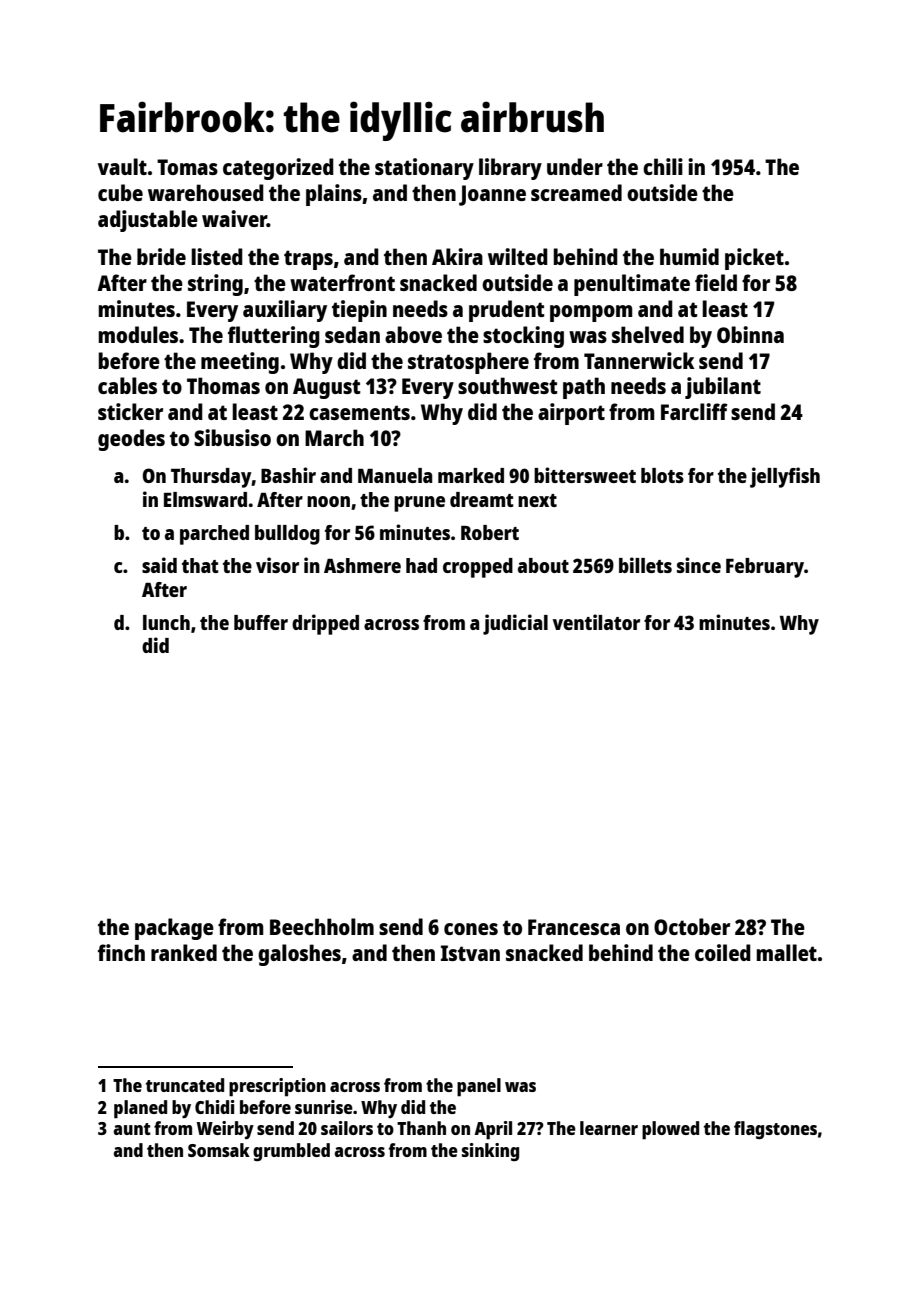 The height and width of the image is (1311, 924). Describe the element at coordinates (219, 1150) in the image. I see `Somsak` at that location.
